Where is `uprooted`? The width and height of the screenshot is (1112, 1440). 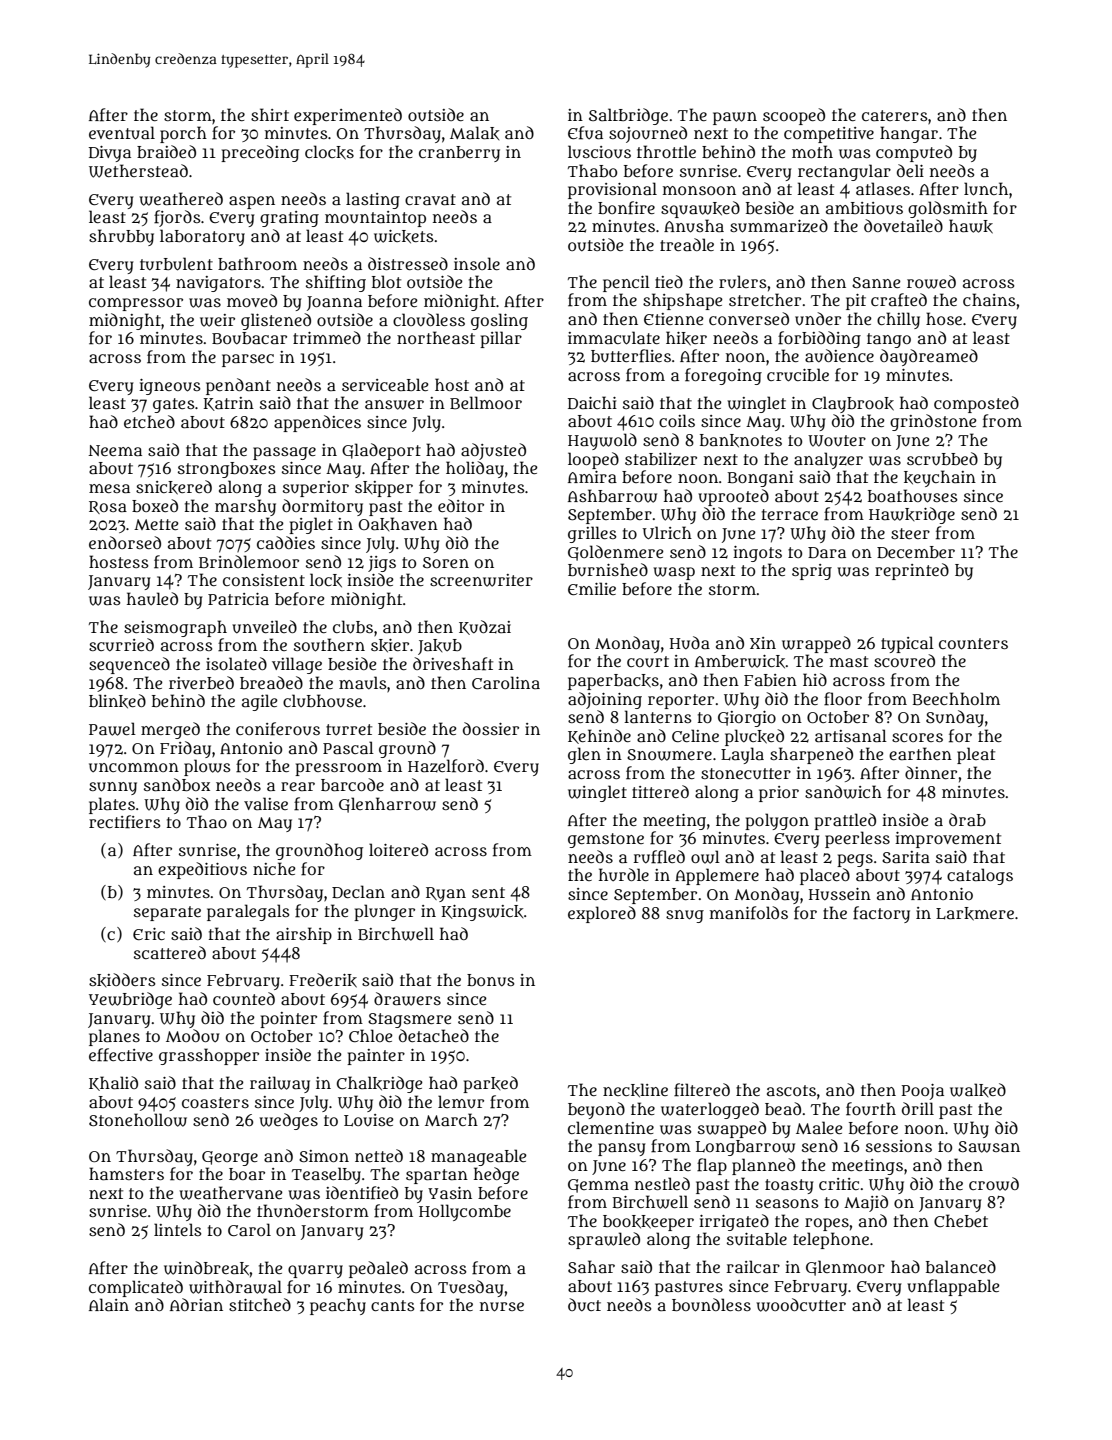
uprooted is located at coordinates (733, 497).
